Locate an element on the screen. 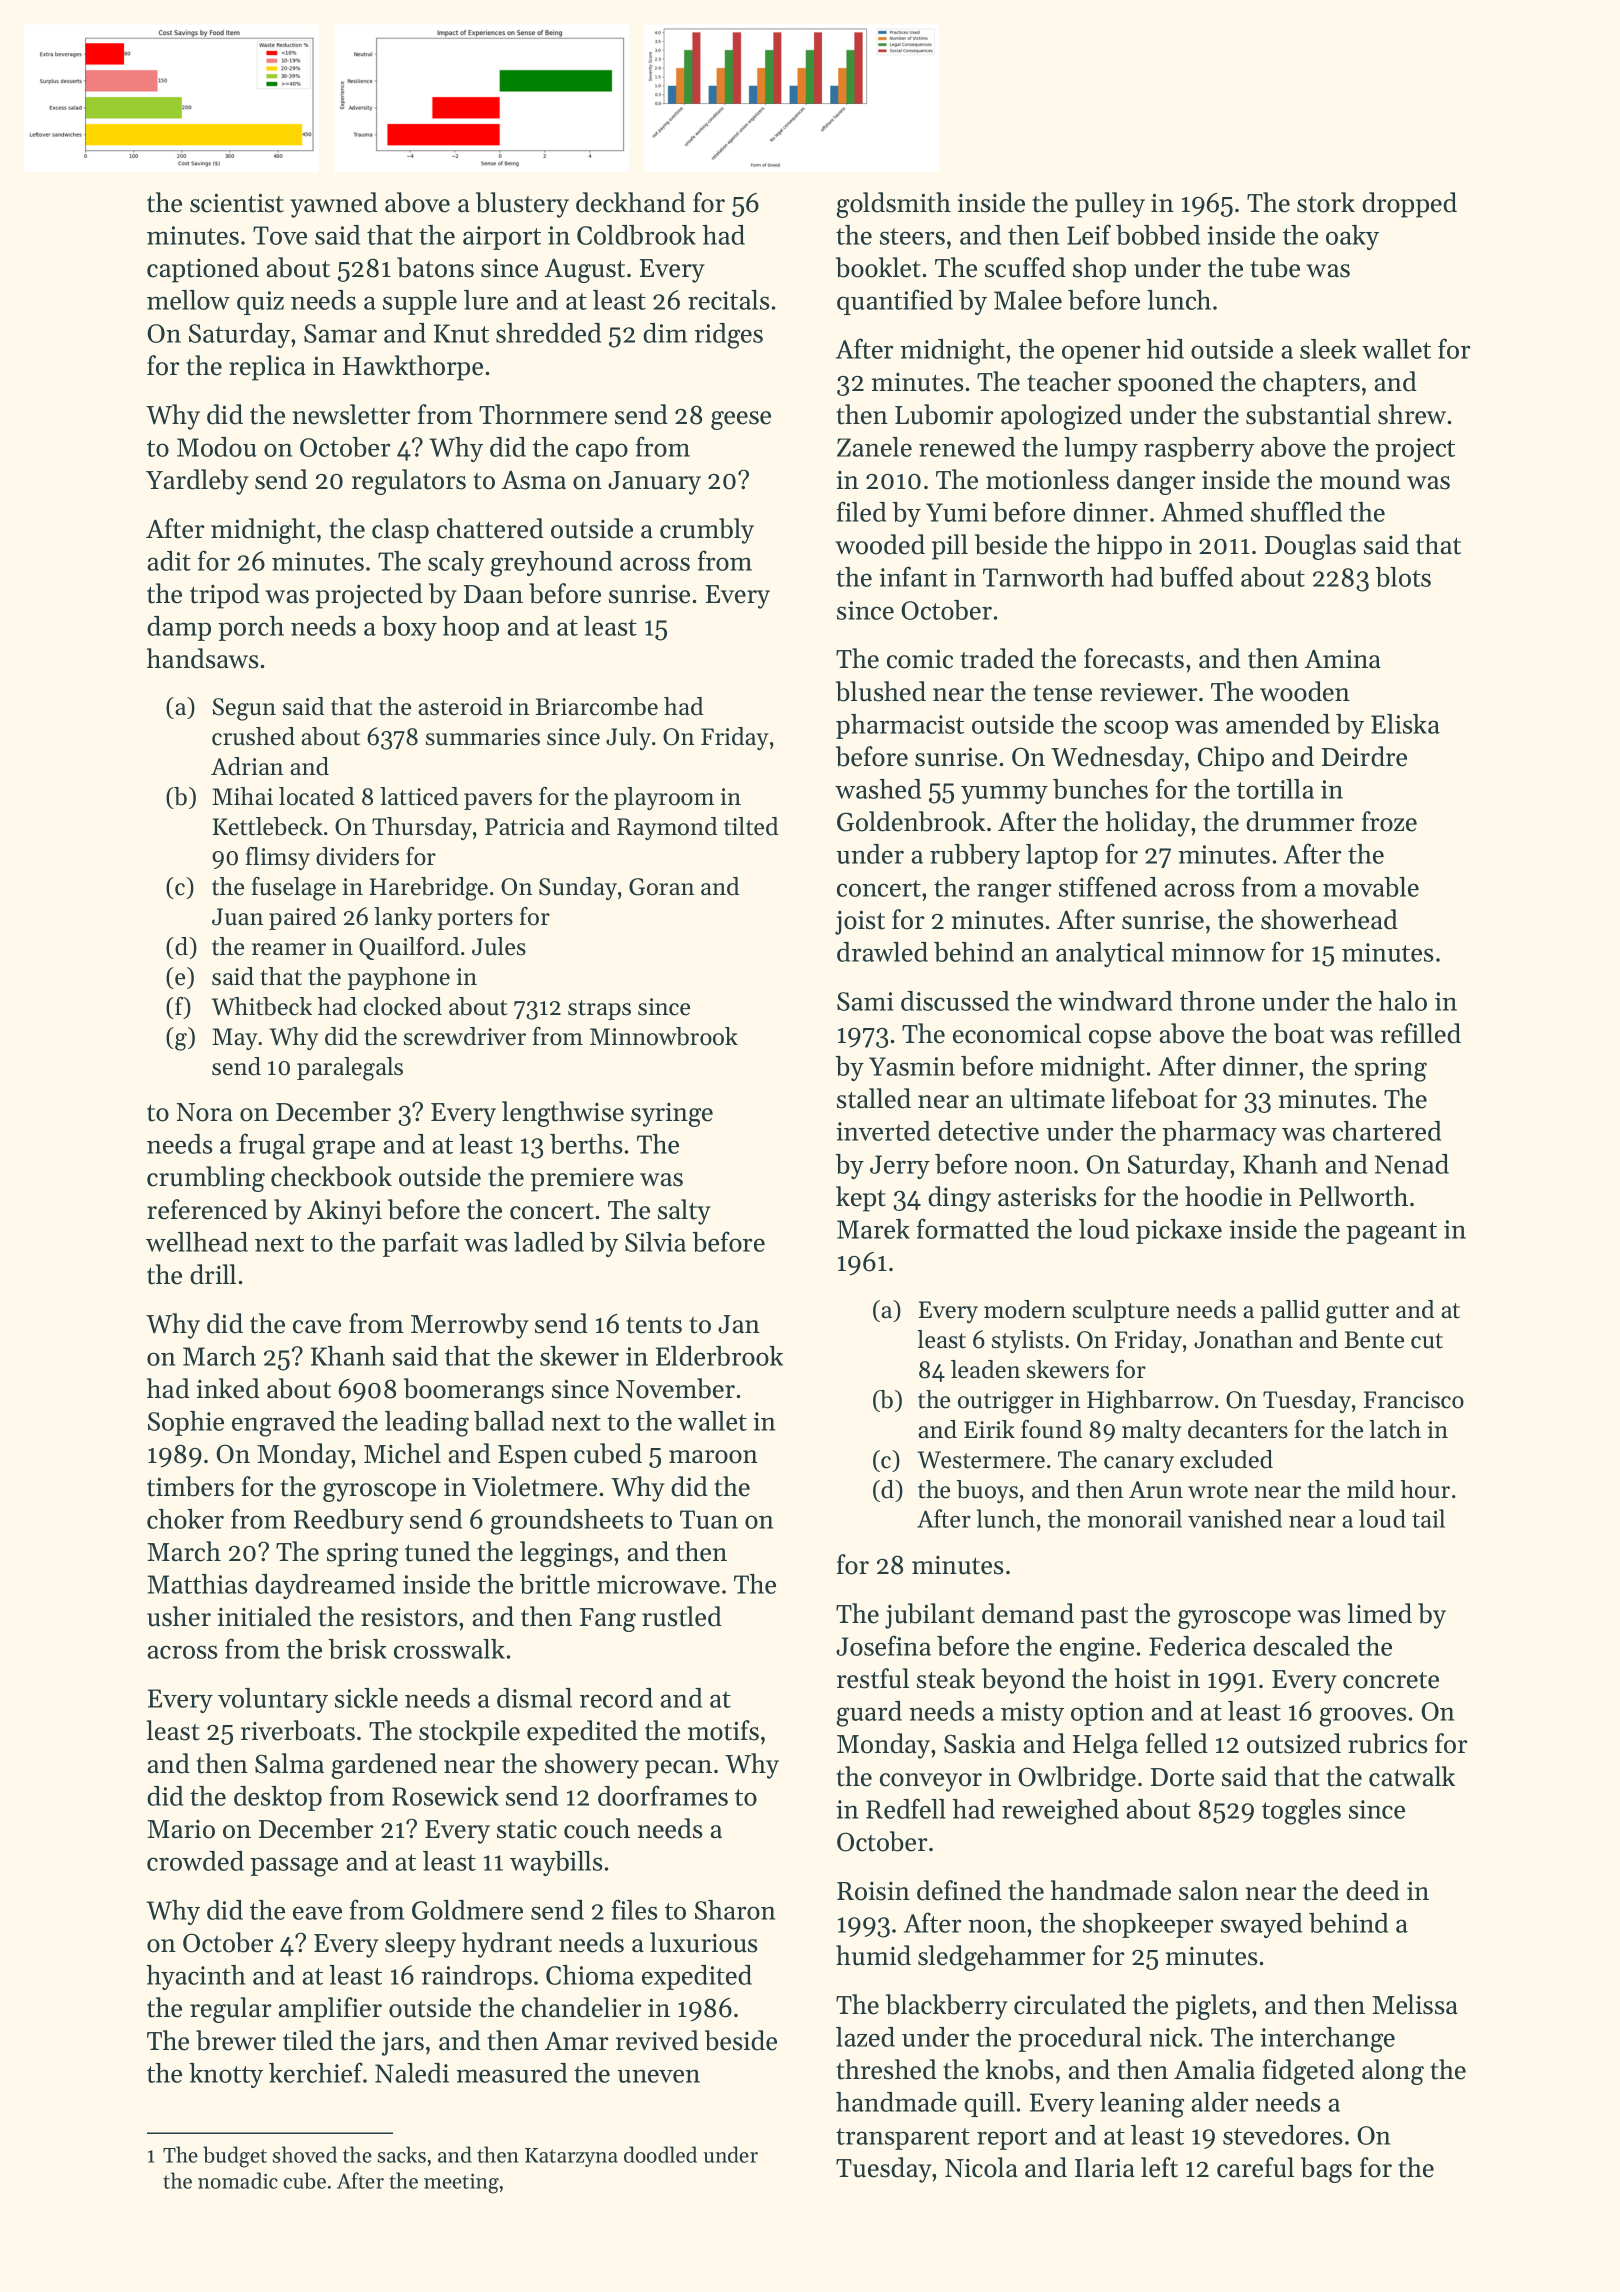 The image size is (1620, 2292). Goran is located at coordinates (661, 887).
